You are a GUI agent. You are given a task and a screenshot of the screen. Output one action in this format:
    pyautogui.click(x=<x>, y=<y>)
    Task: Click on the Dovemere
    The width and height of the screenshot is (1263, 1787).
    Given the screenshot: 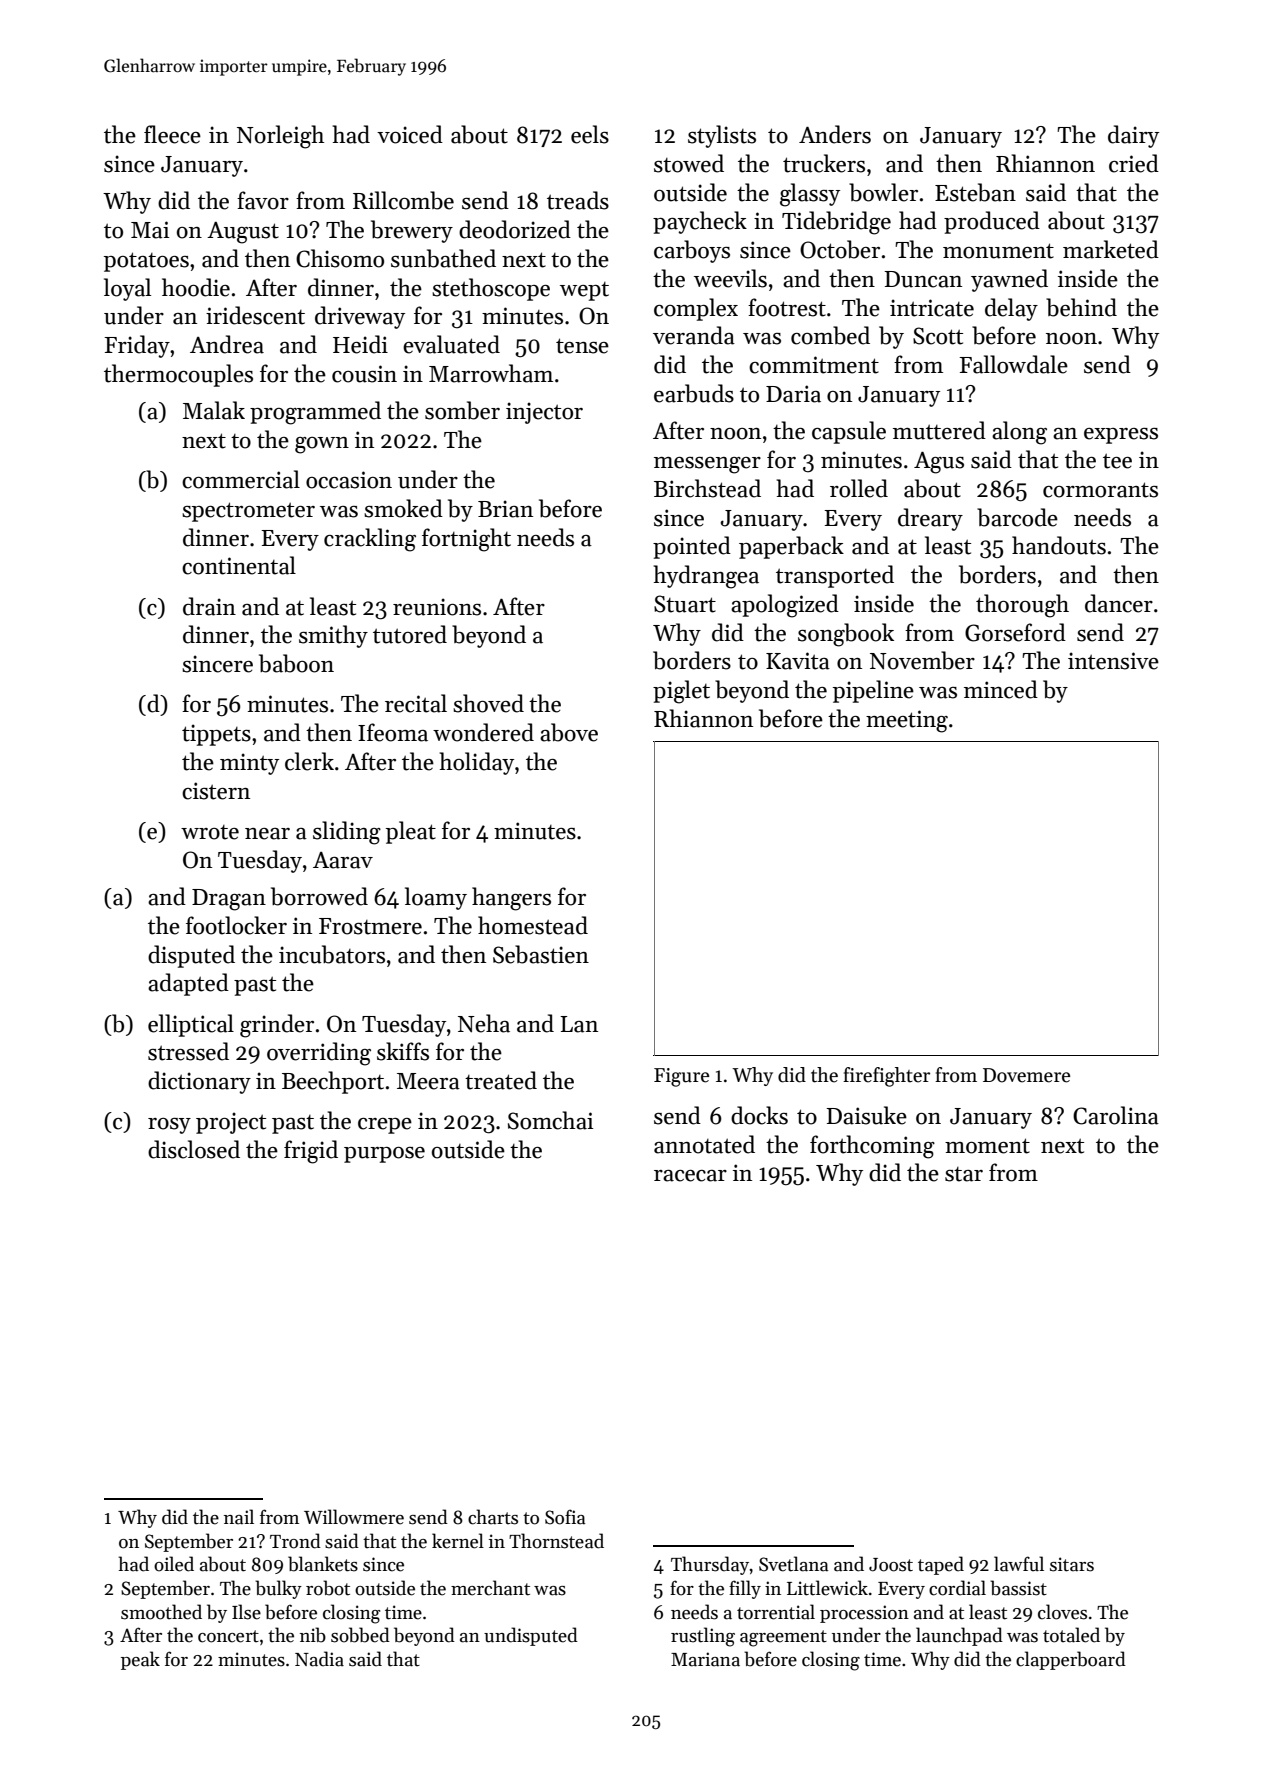 What is the action you would take?
    pyautogui.click(x=1026, y=1075)
